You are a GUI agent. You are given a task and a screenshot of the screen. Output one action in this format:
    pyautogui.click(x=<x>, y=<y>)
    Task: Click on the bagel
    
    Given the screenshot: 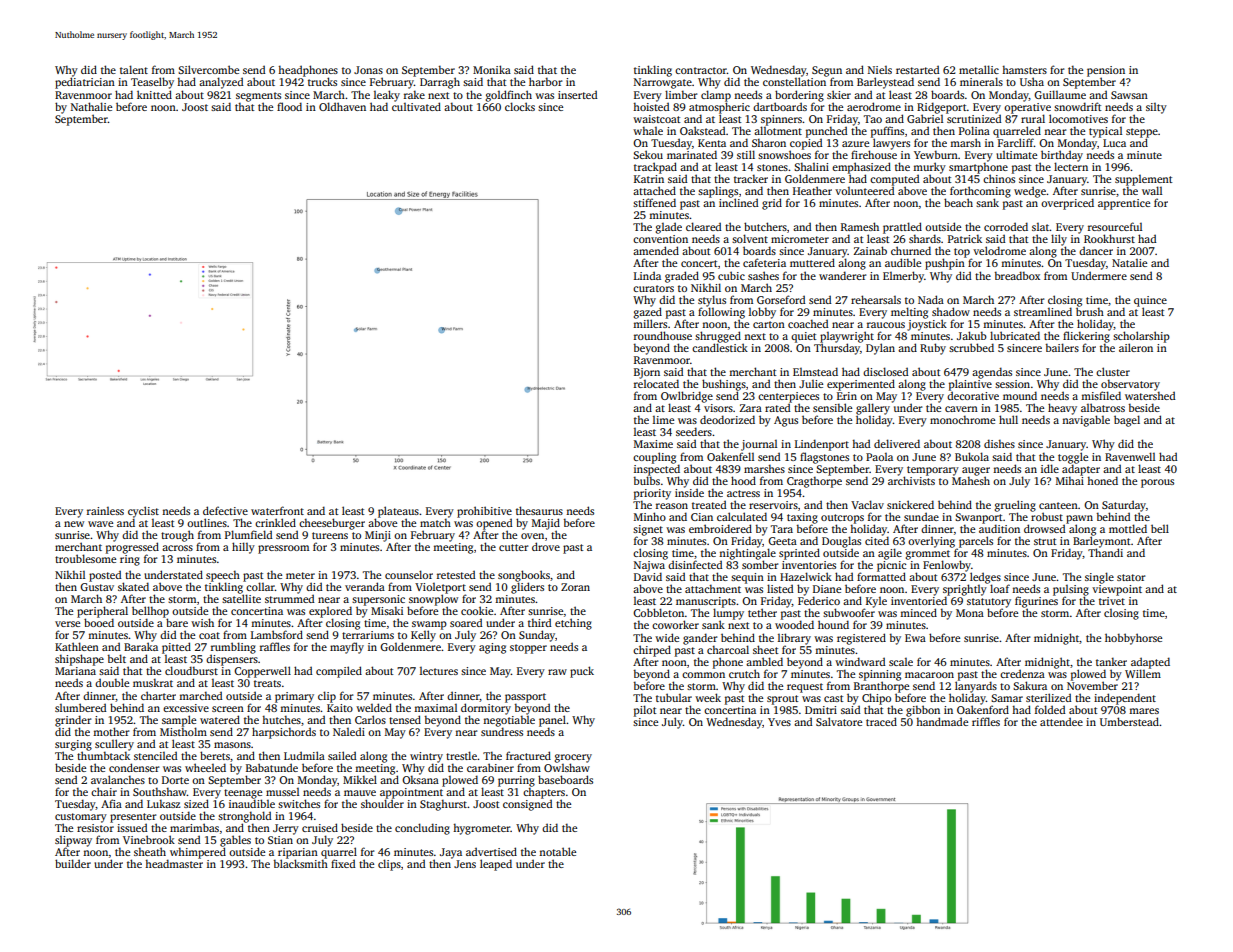 What is the action you would take?
    pyautogui.click(x=1127, y=421)
